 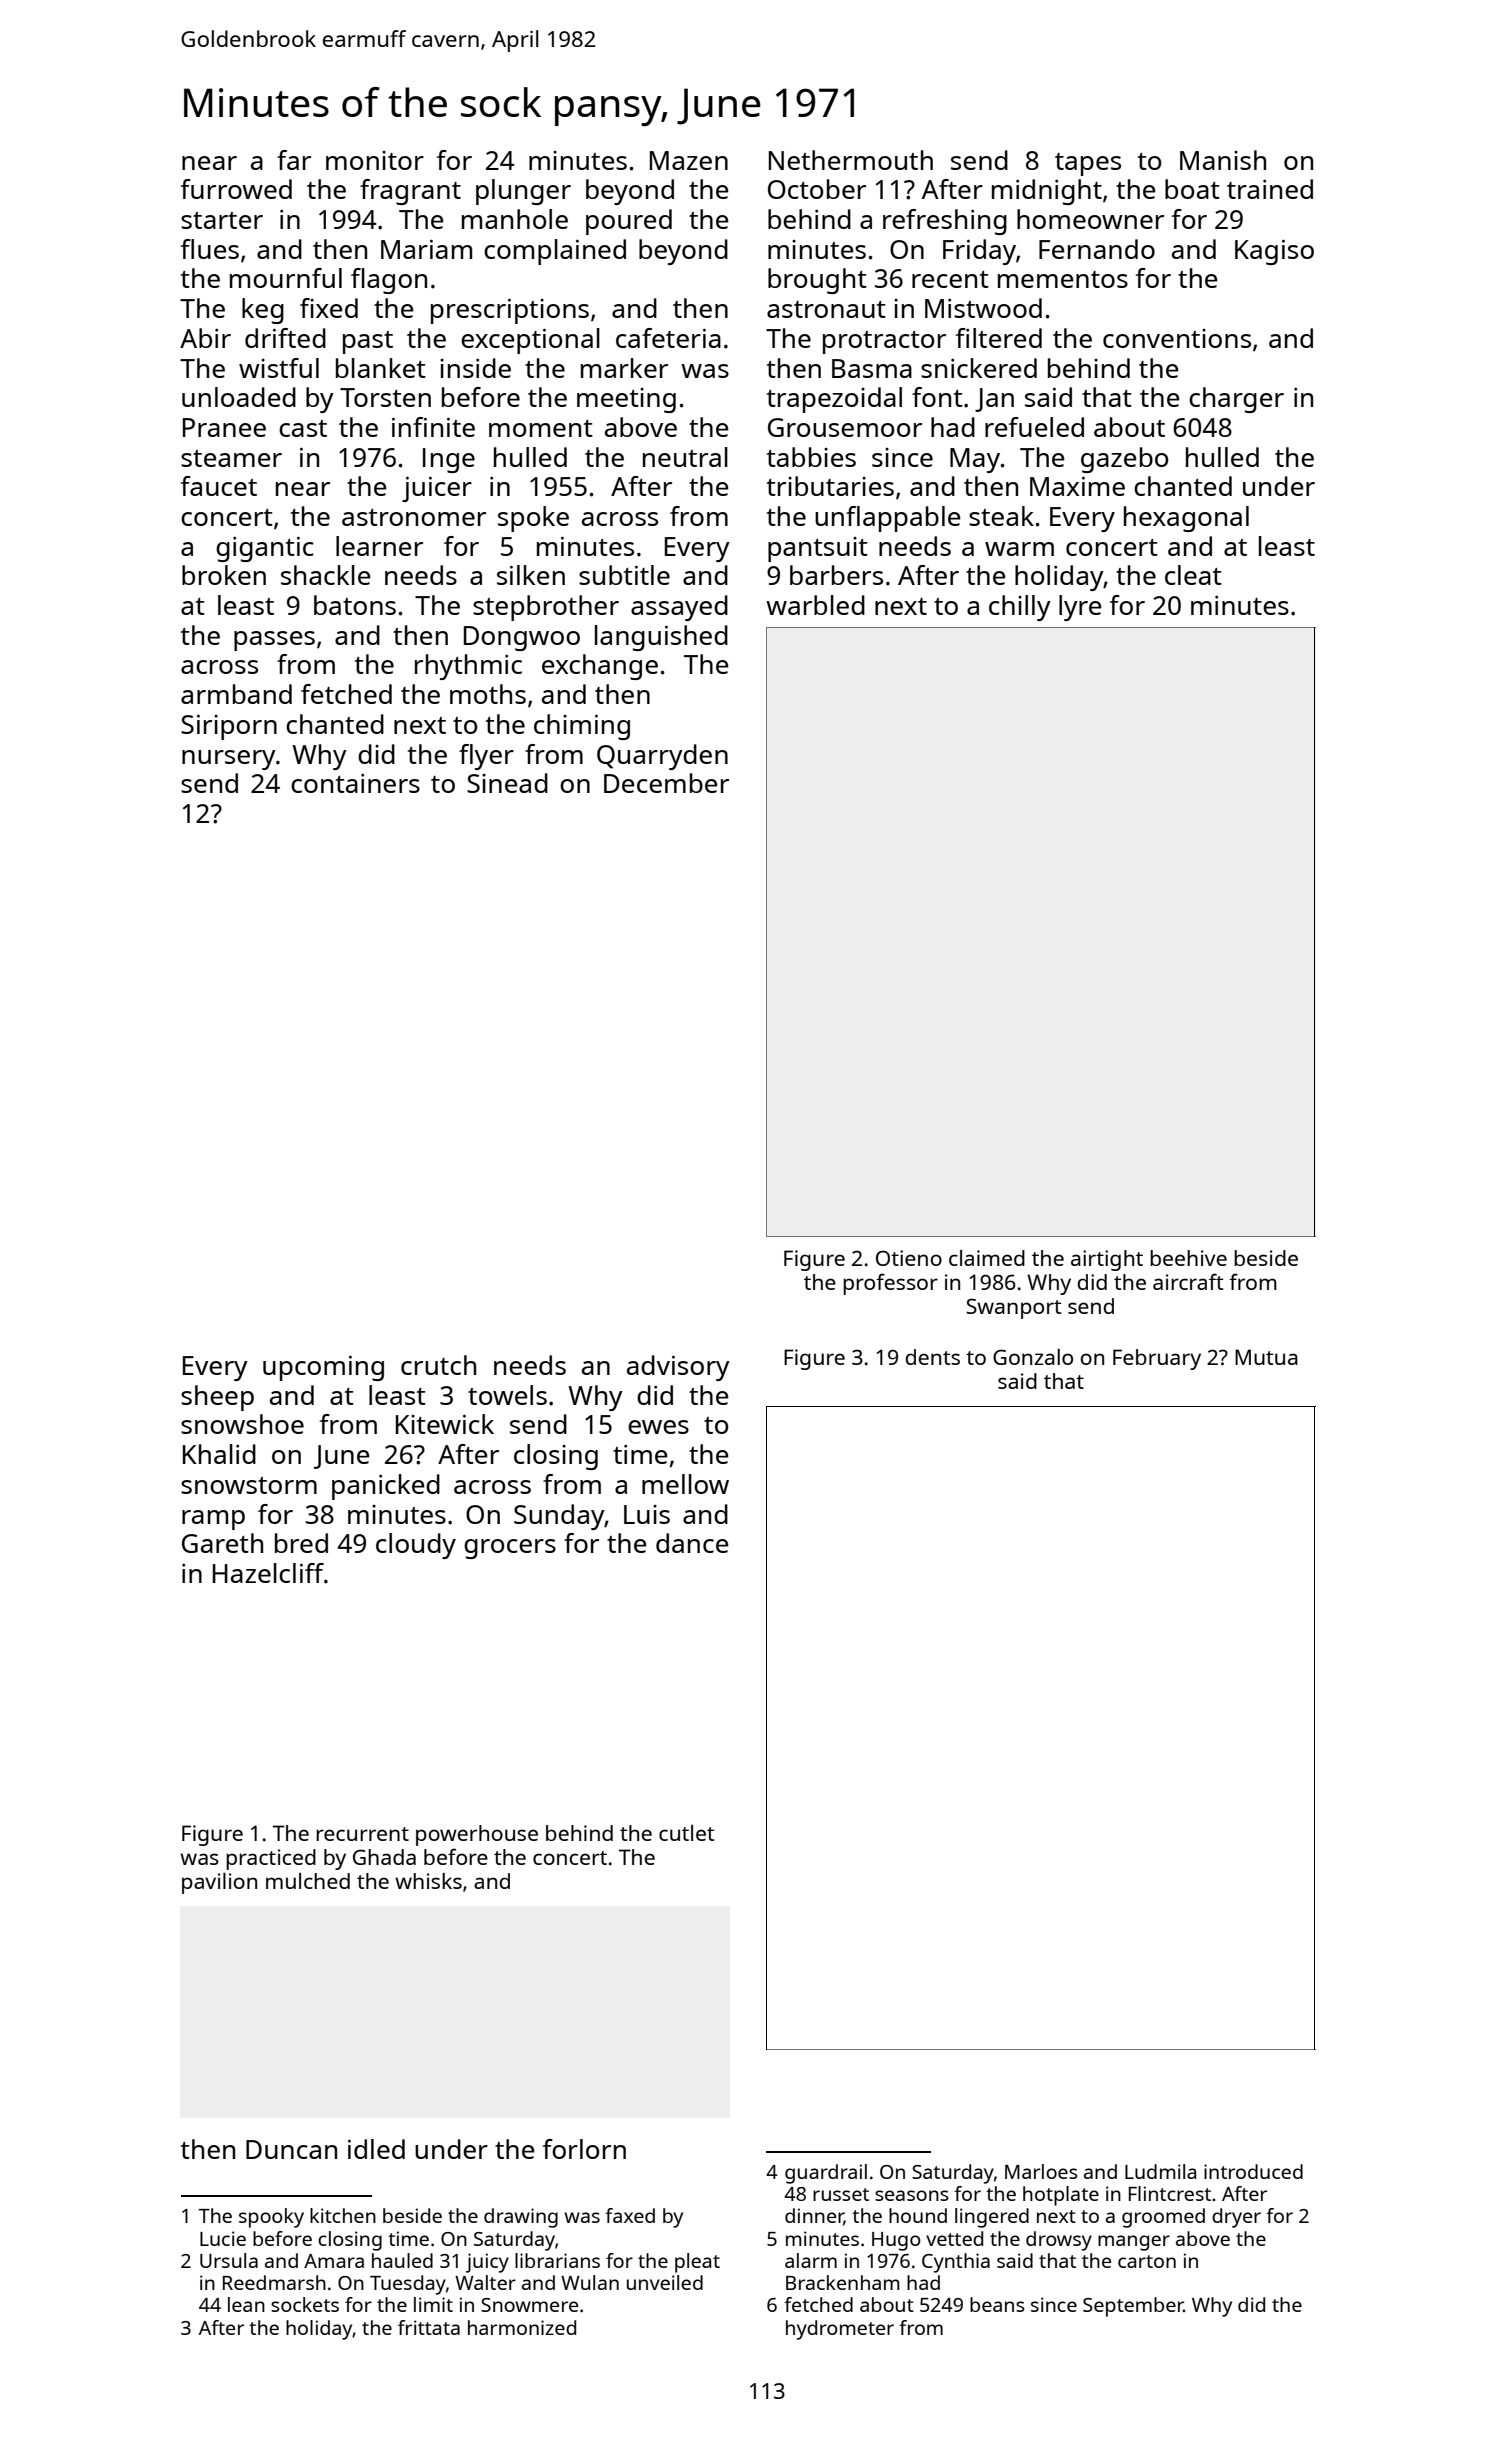 What do you see at coordinates (223, 2238) in the document?
I see `Lucie` at bounding box center [223, 2238].
